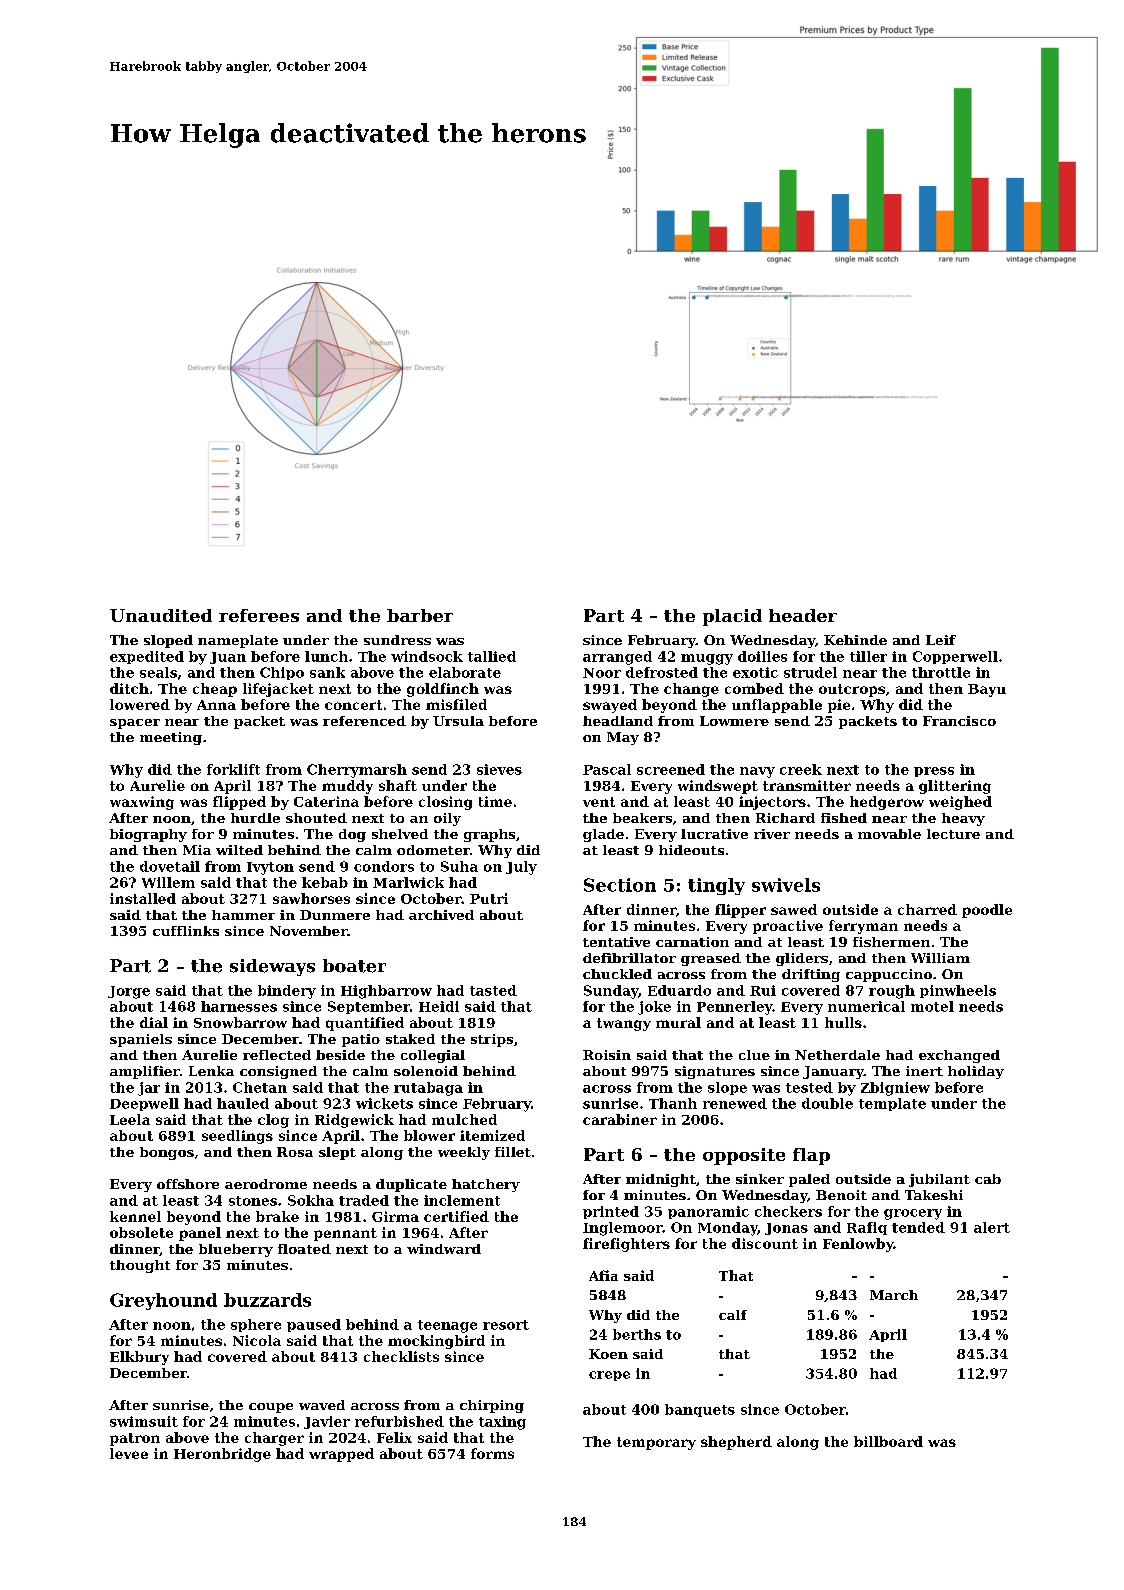 The image size is (1124, 1590). I want to click on aerodrome, so click(266, 1184).
